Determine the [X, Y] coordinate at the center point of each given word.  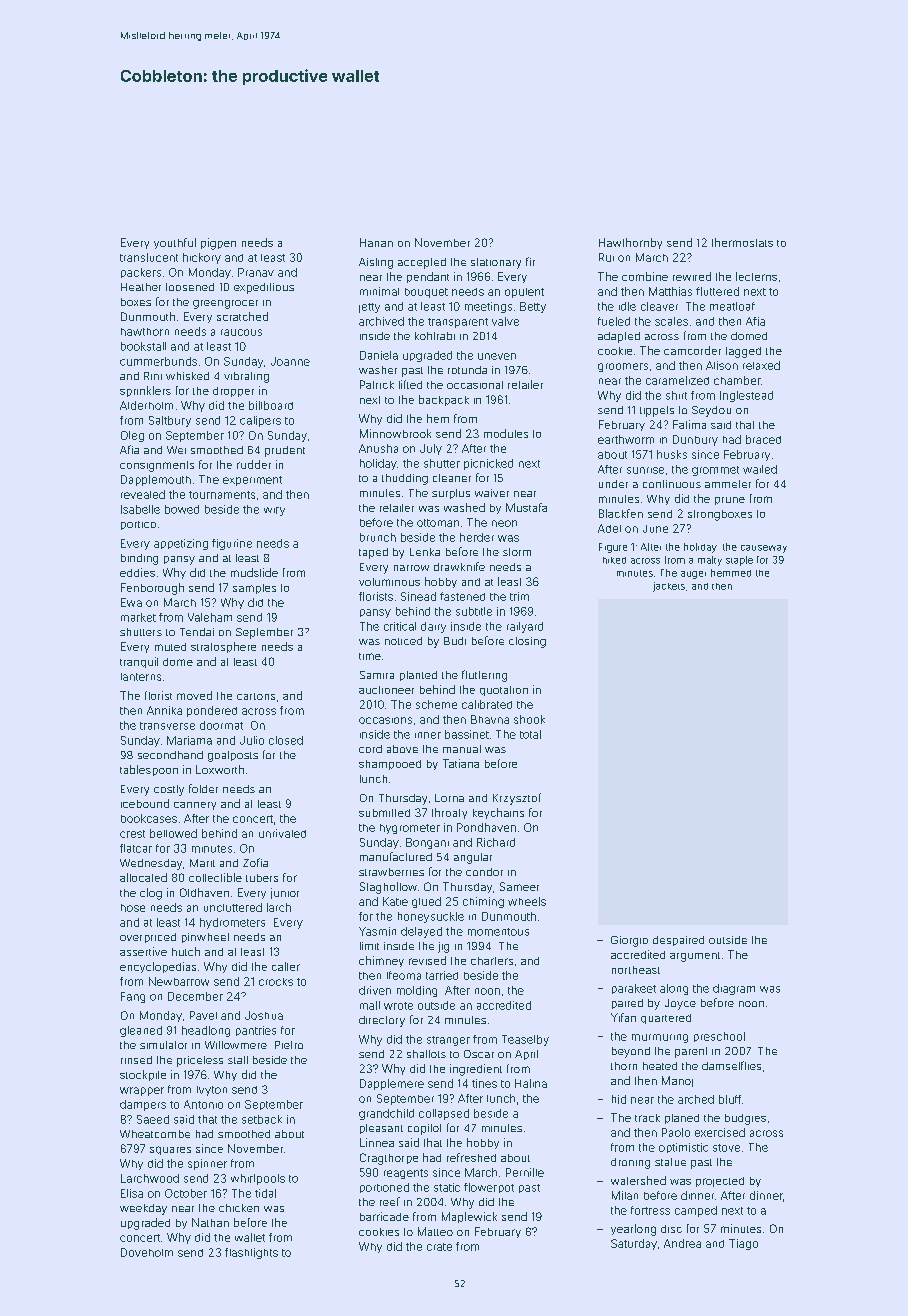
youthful [175, 243]
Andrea [682, 1243]
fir [530, 261]
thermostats [742, 242]
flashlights [251, 1253]
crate [439, 1247]
